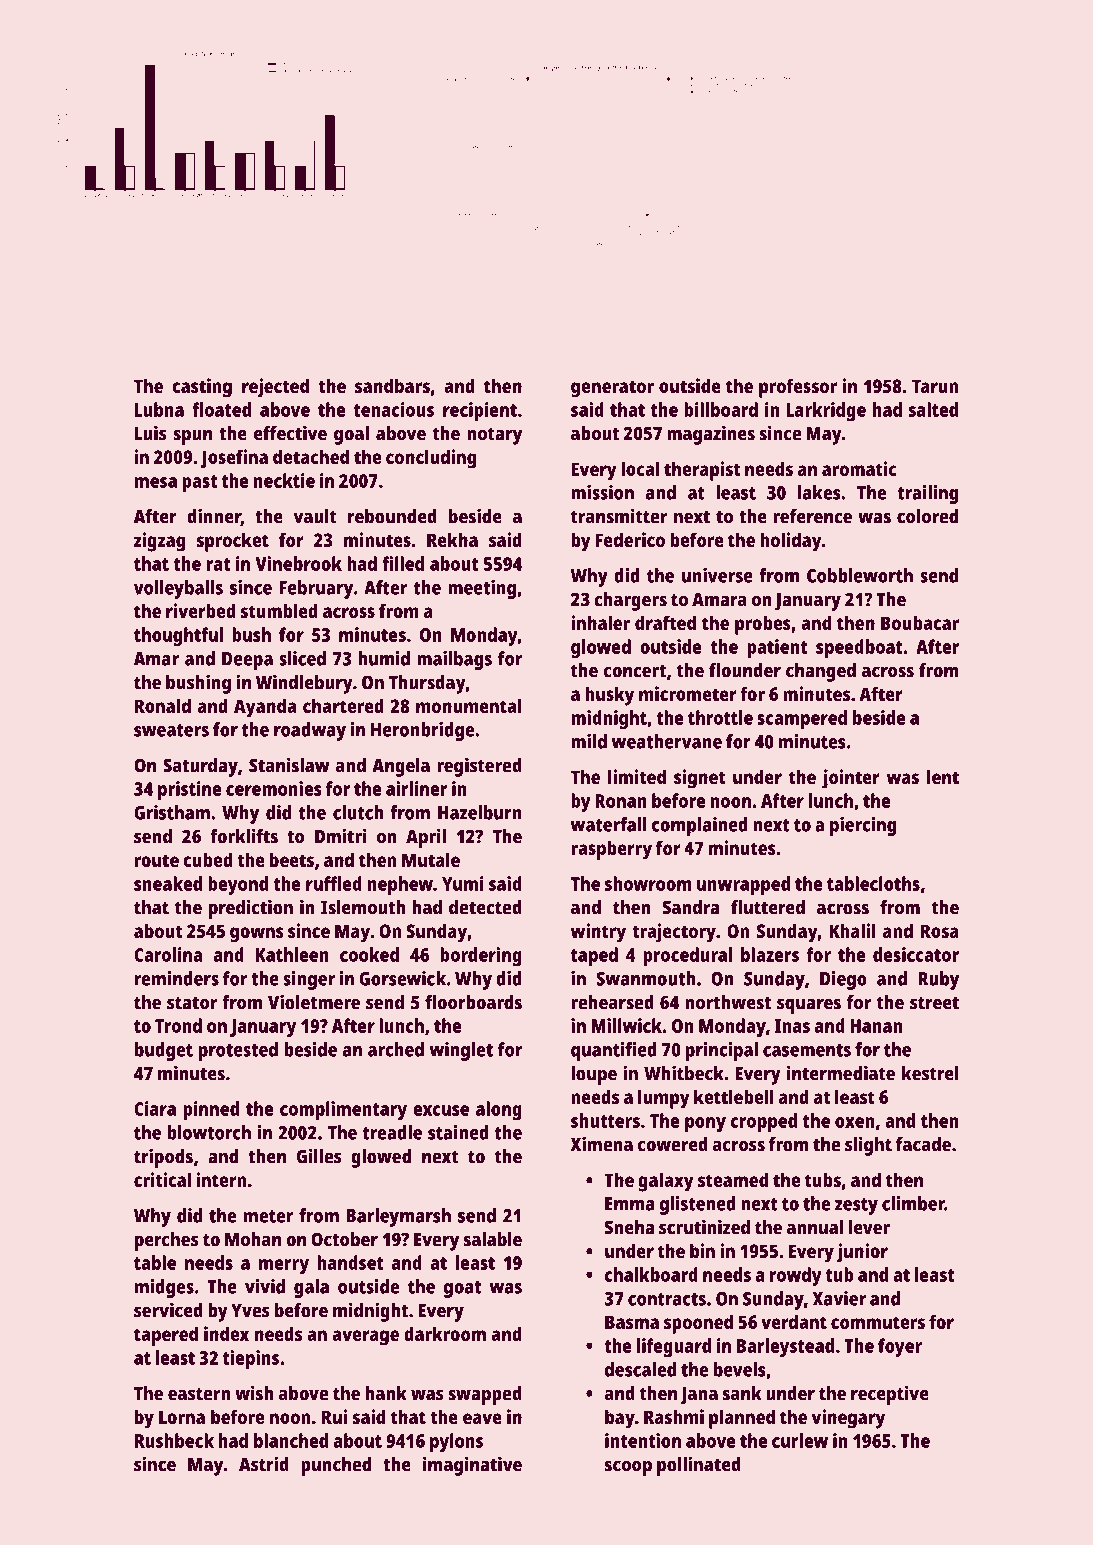 This document has height=1545, width=1093. Describe the element at coordinates (199, 1394) in the document. I see `eastern` at that location.
